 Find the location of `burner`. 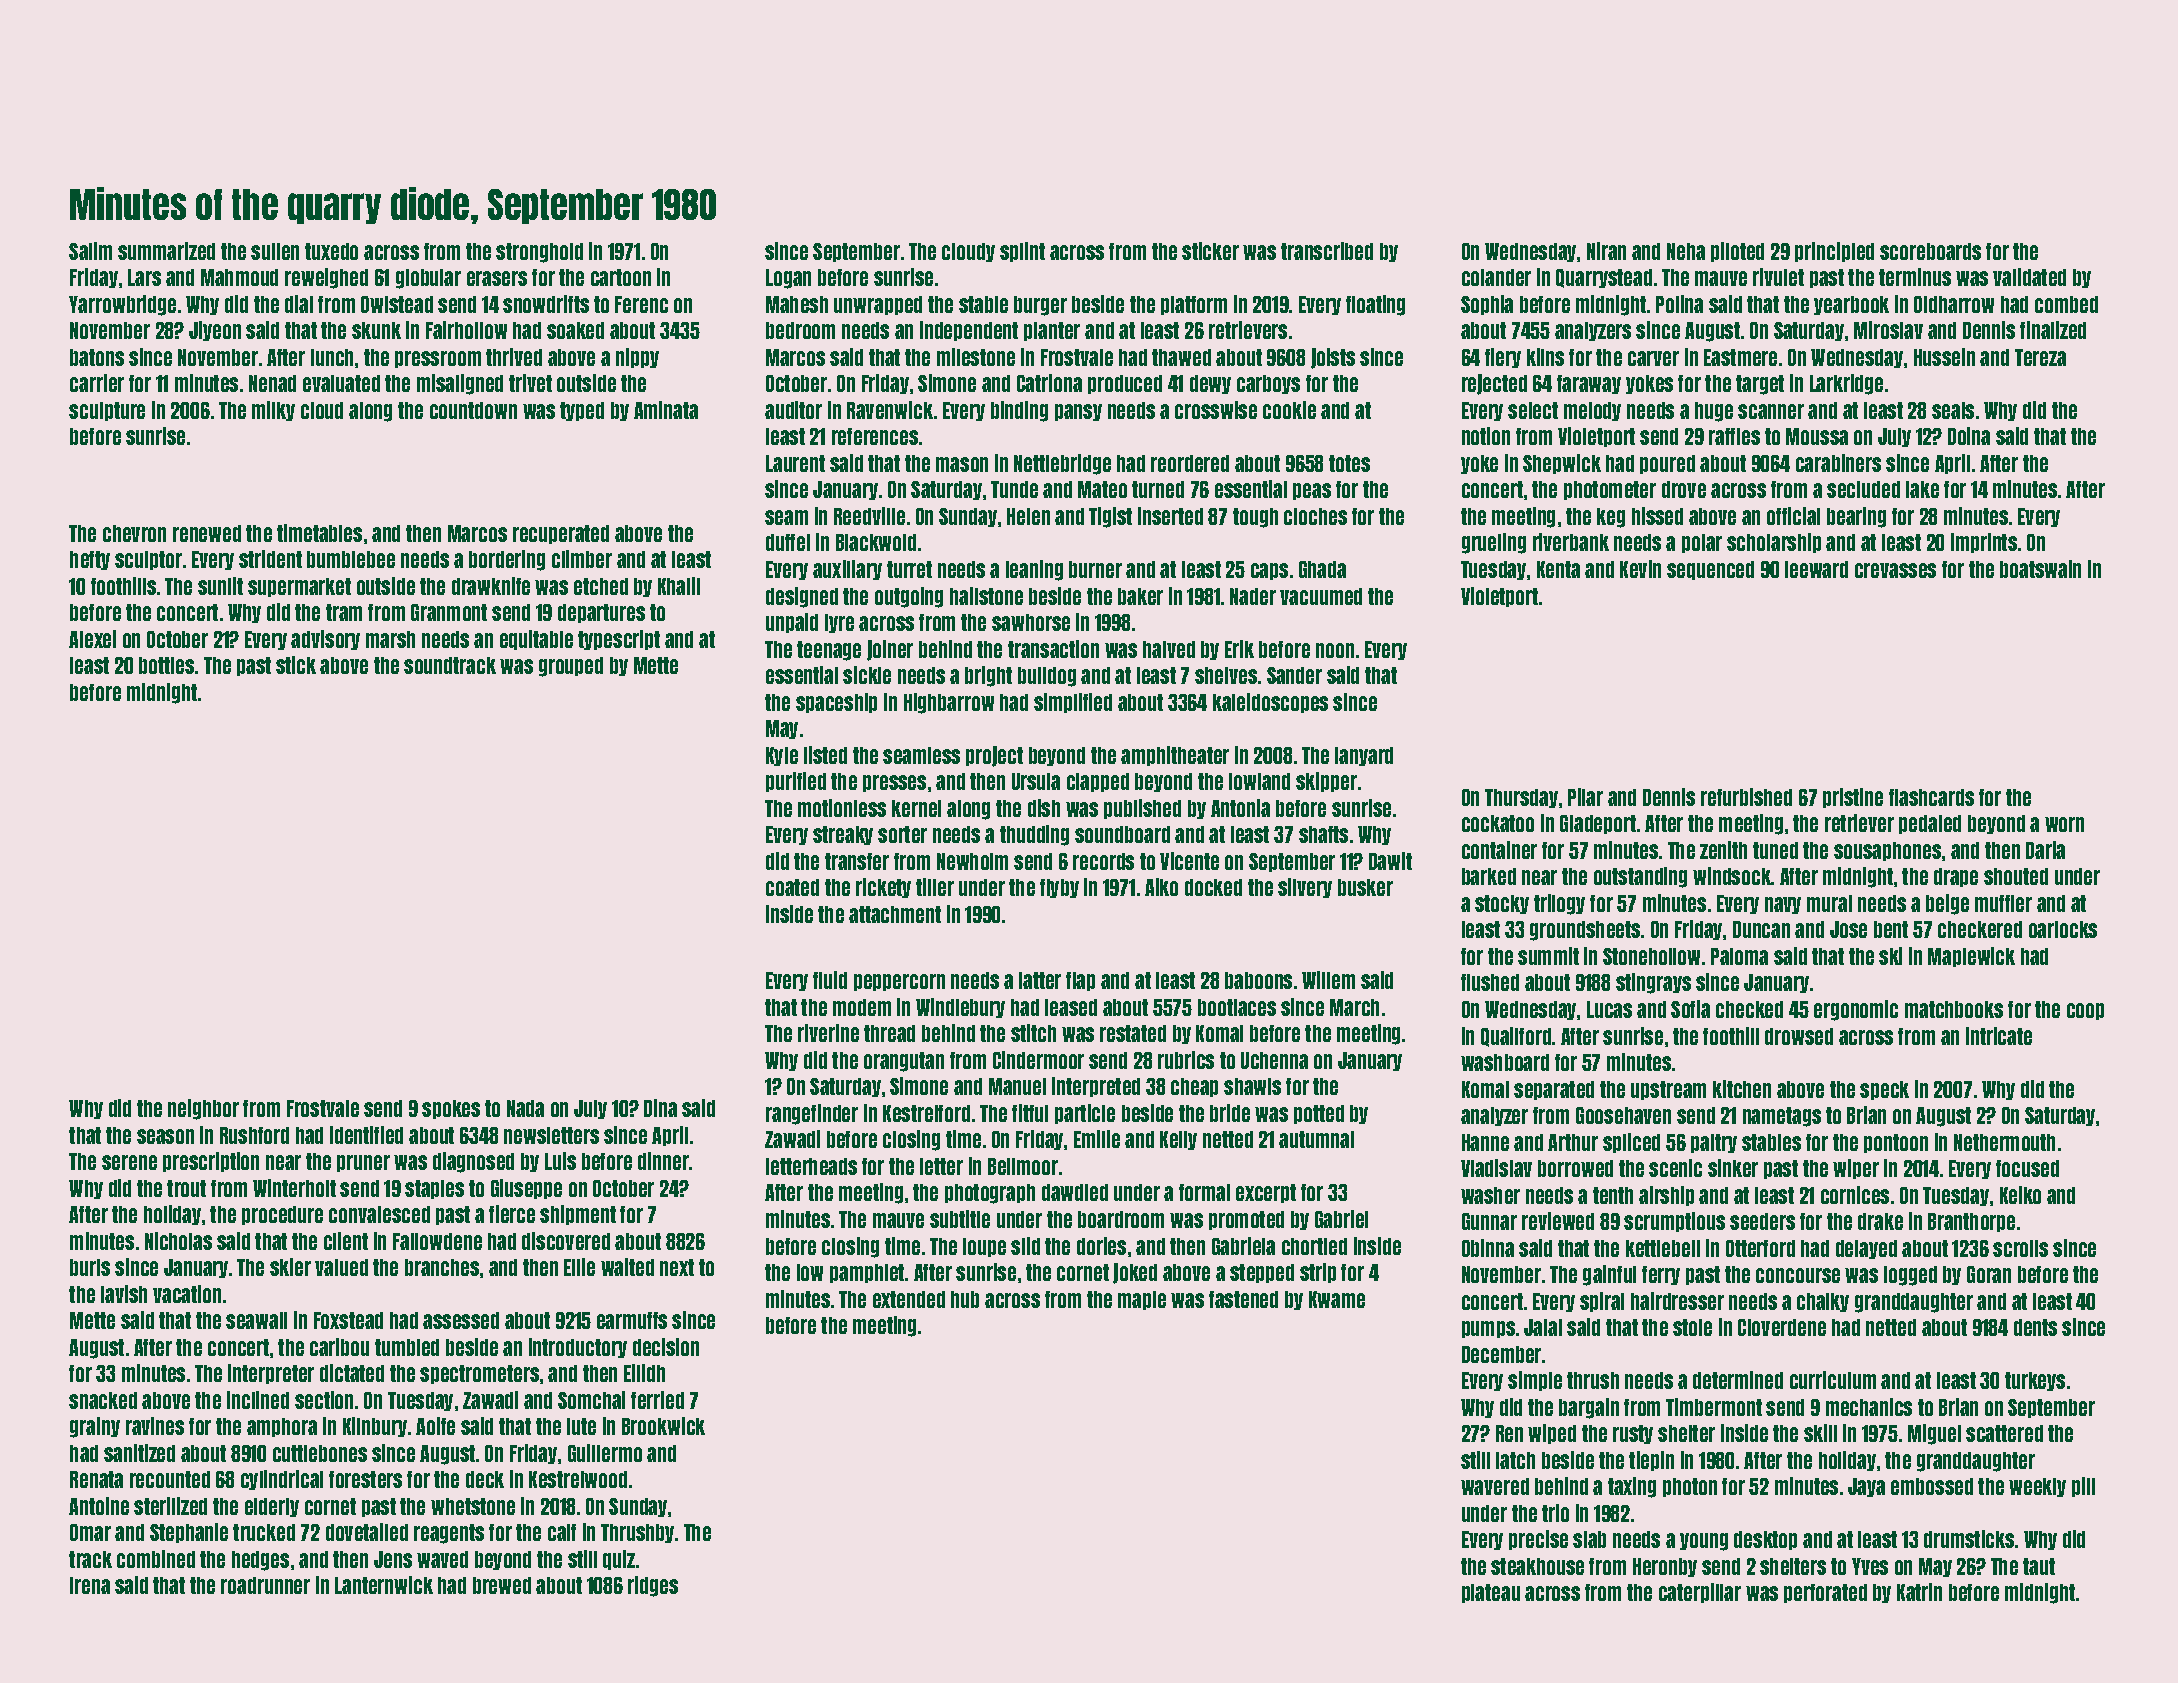

burner is located at coordinates (1095, 569).
